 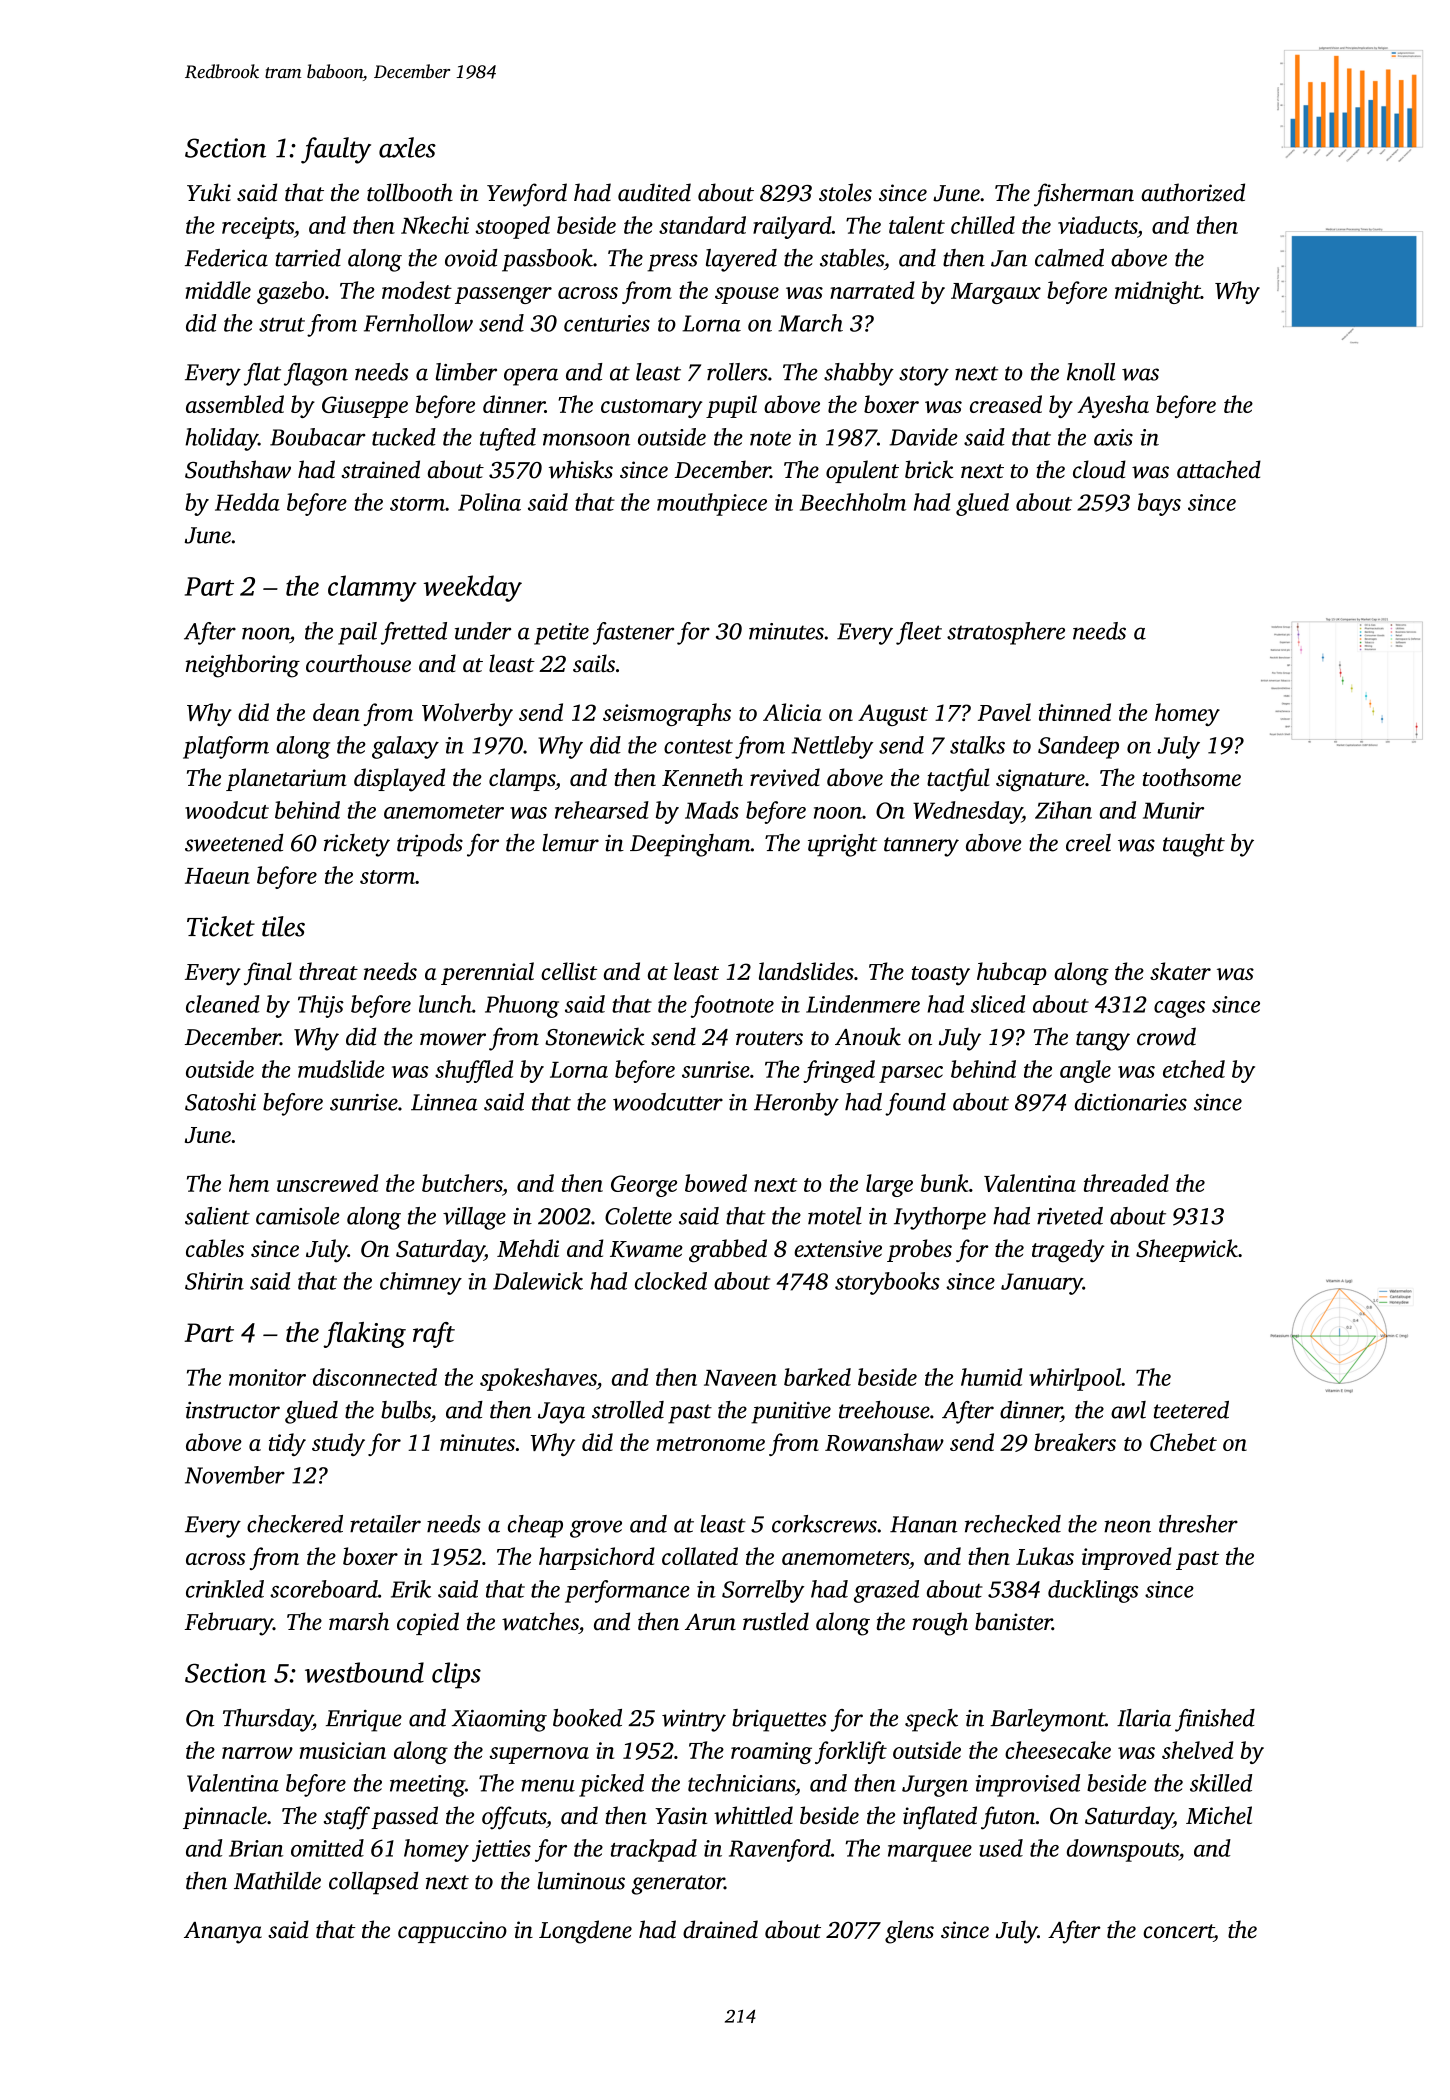 What do you see at coordinates (845, 192) in the document?
I see `stoles` at bounding box center [845, 192].
